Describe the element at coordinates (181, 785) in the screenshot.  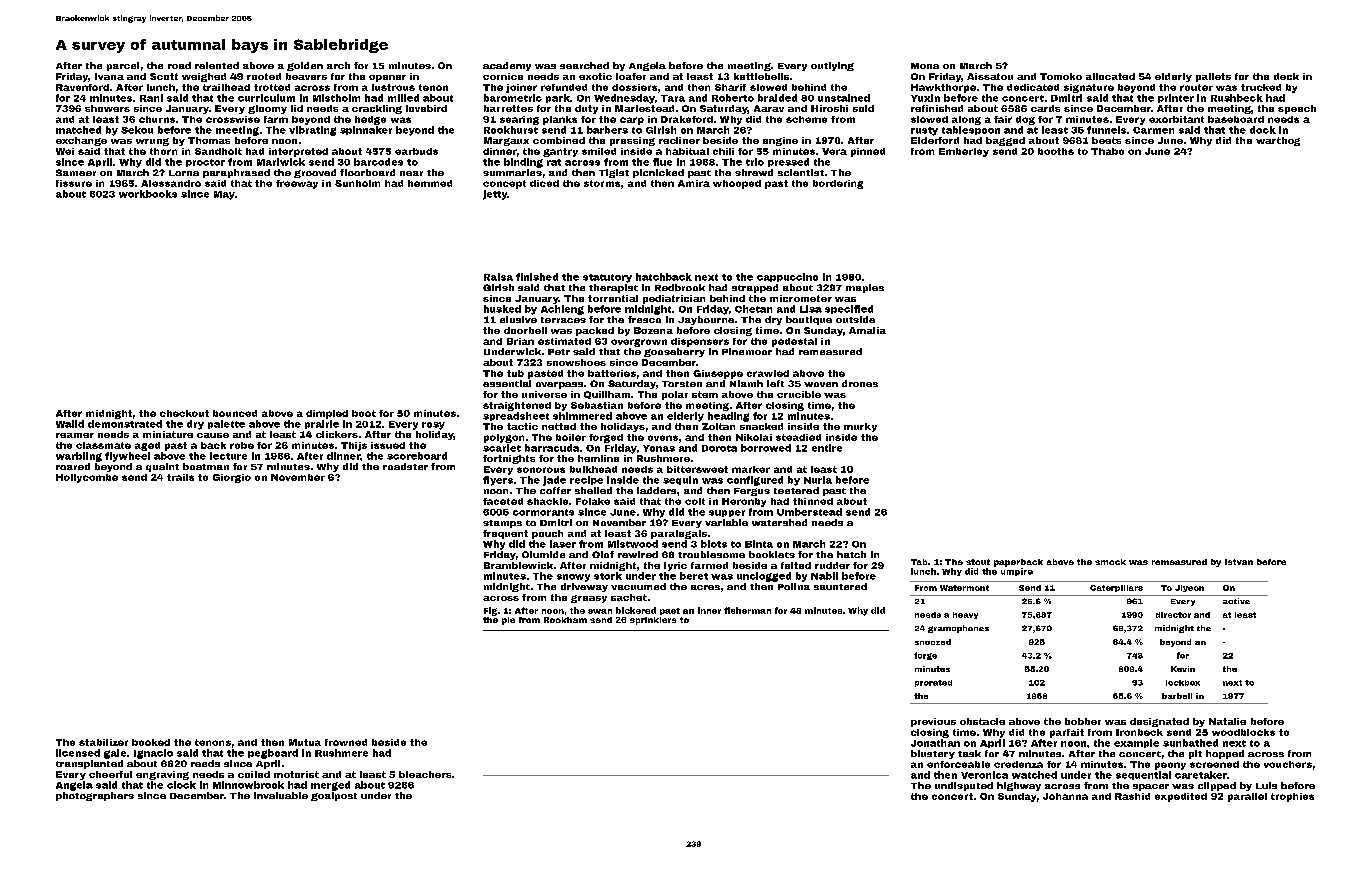
I see `clock` at that location.
